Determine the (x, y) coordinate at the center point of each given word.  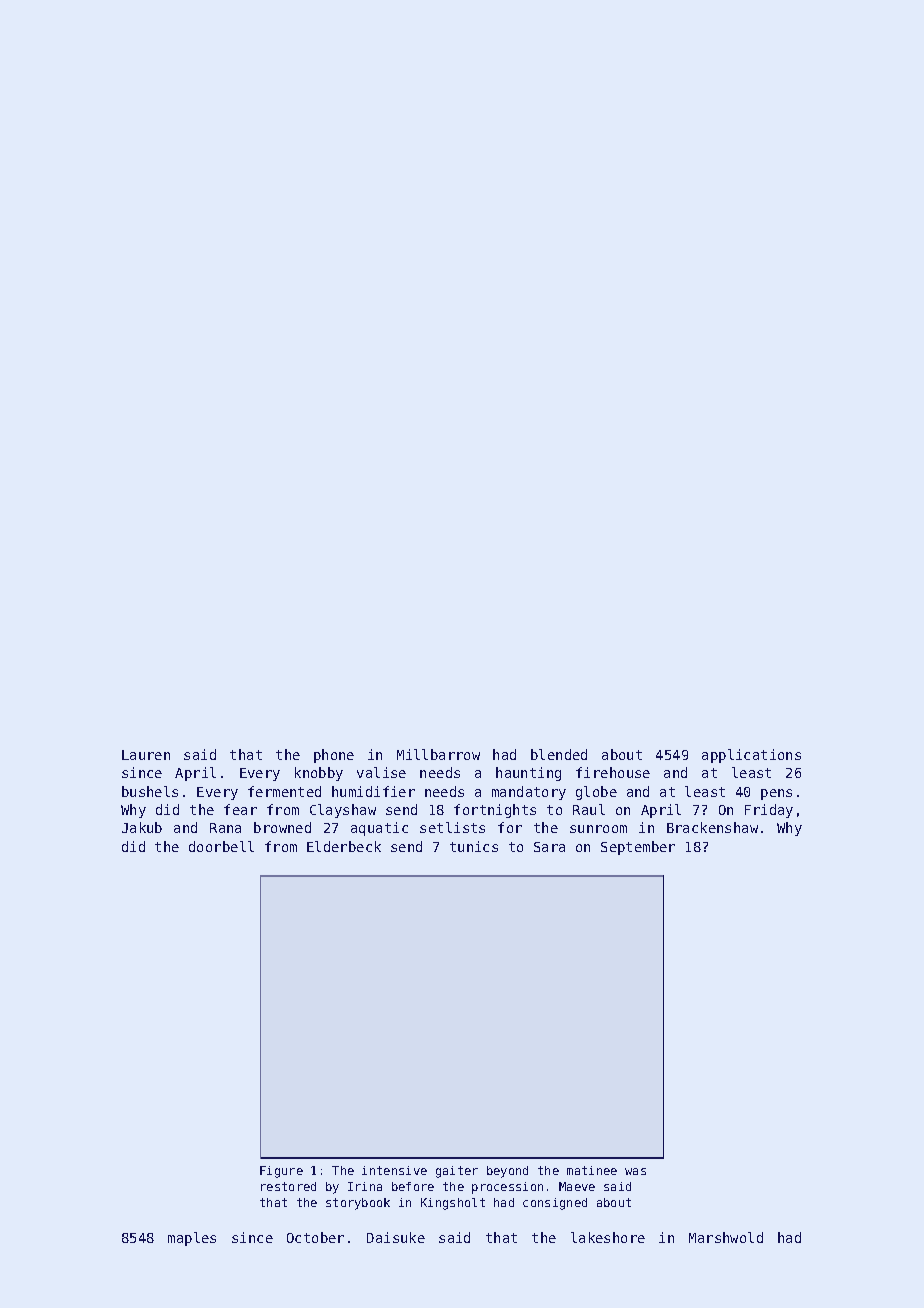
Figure (281, 1172)
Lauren (146, 755)
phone (334, 756)
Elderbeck (344, 846)
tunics (474, 846)
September (638, 848)
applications (751, 756)
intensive (394, 1170)
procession (507, 1188)
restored (288, 1186)
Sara (549, 847)
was (635, 1171)
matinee (592, 1170)
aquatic (379, 829)
